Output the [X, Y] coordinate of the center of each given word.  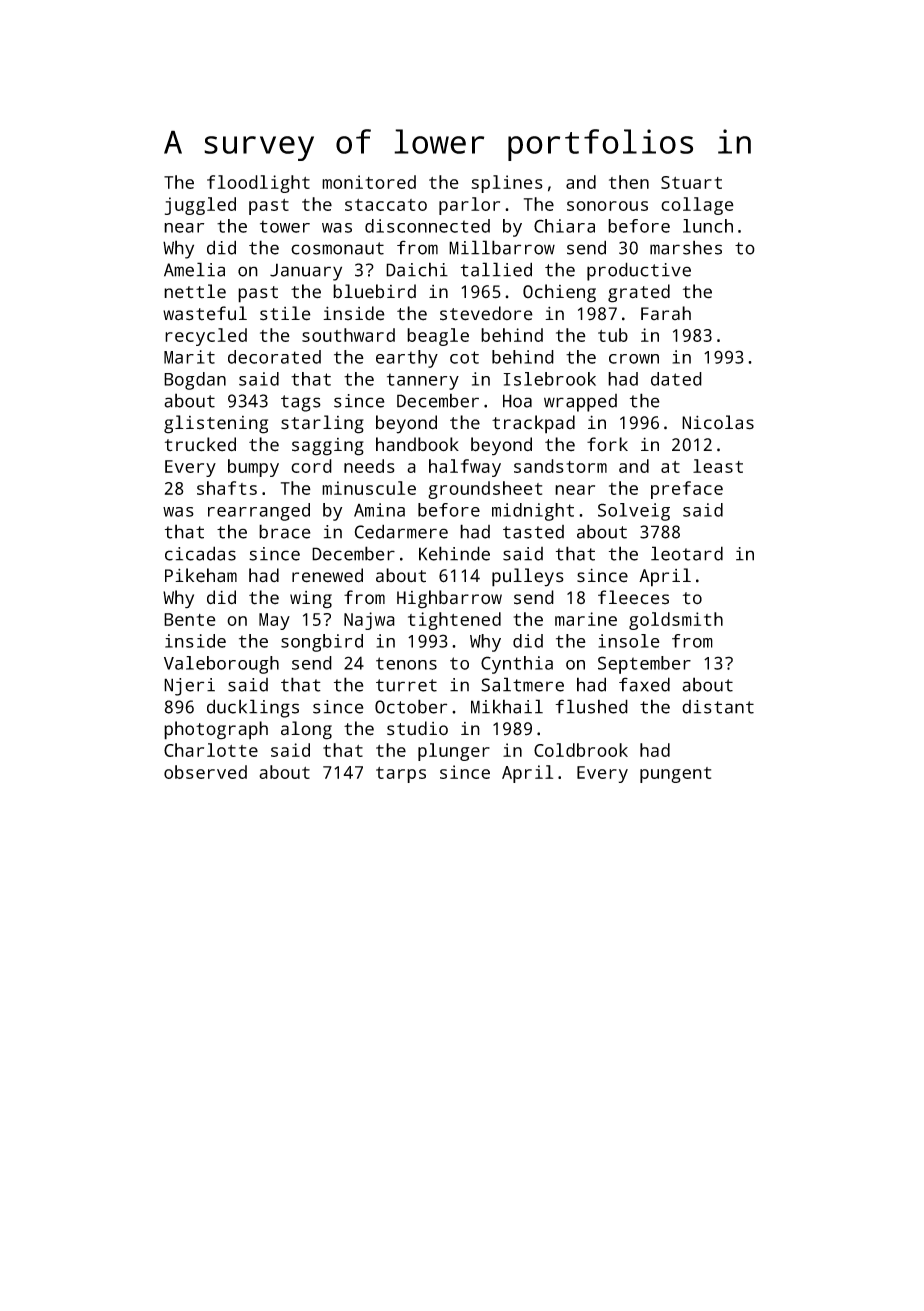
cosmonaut [337, 248]
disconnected [427, 226]
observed [205, 772]
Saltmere [522, 684]
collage [697, 206]
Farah [666, 313]
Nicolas [718, 422]
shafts [227, 488]
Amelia [194, 269]
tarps [401, 775]
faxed [644, 684]
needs [369, 466]
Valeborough [221, 665]
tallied [496, 269]
